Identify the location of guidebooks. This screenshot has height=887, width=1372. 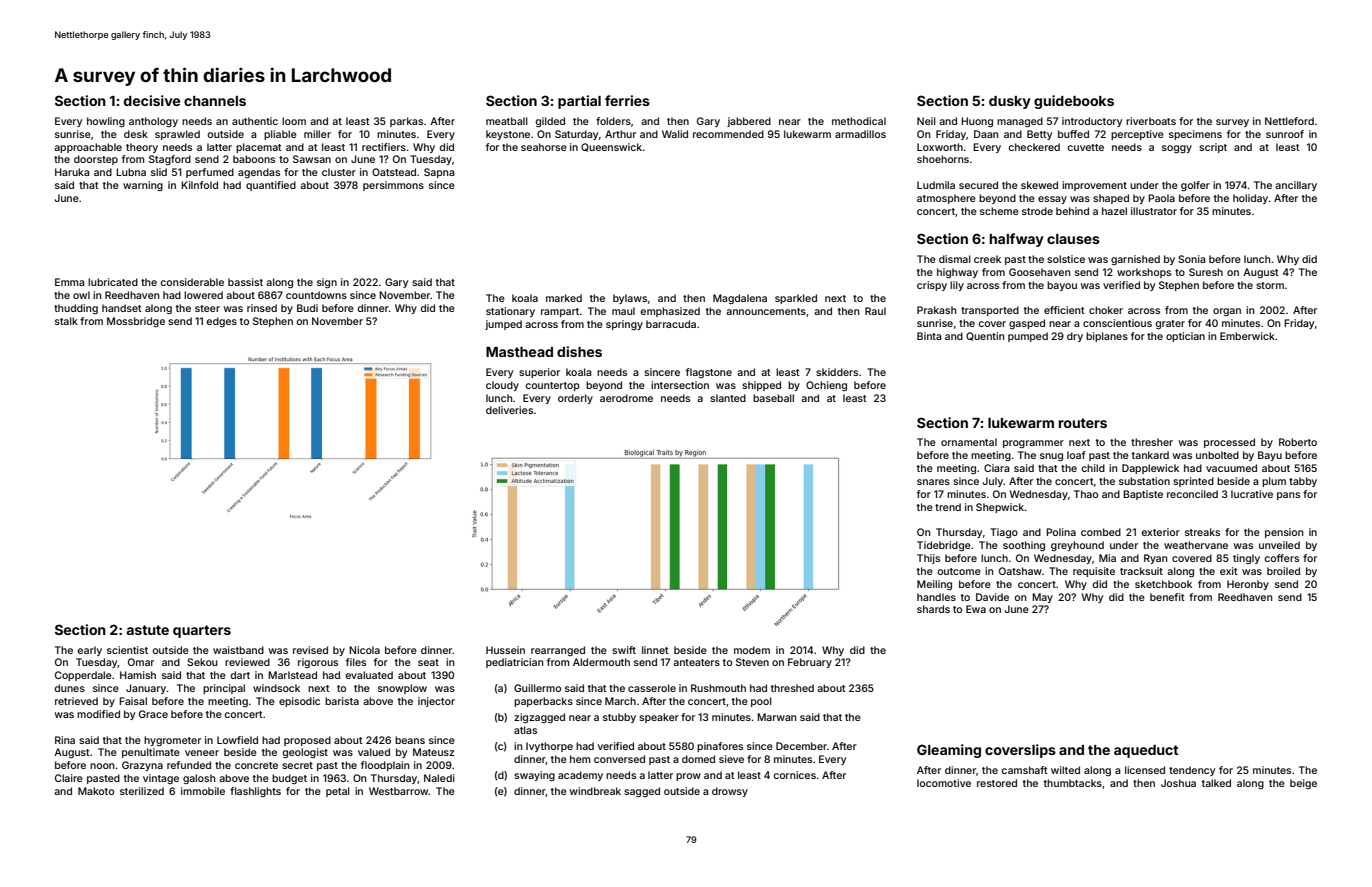
(1074, 102).
